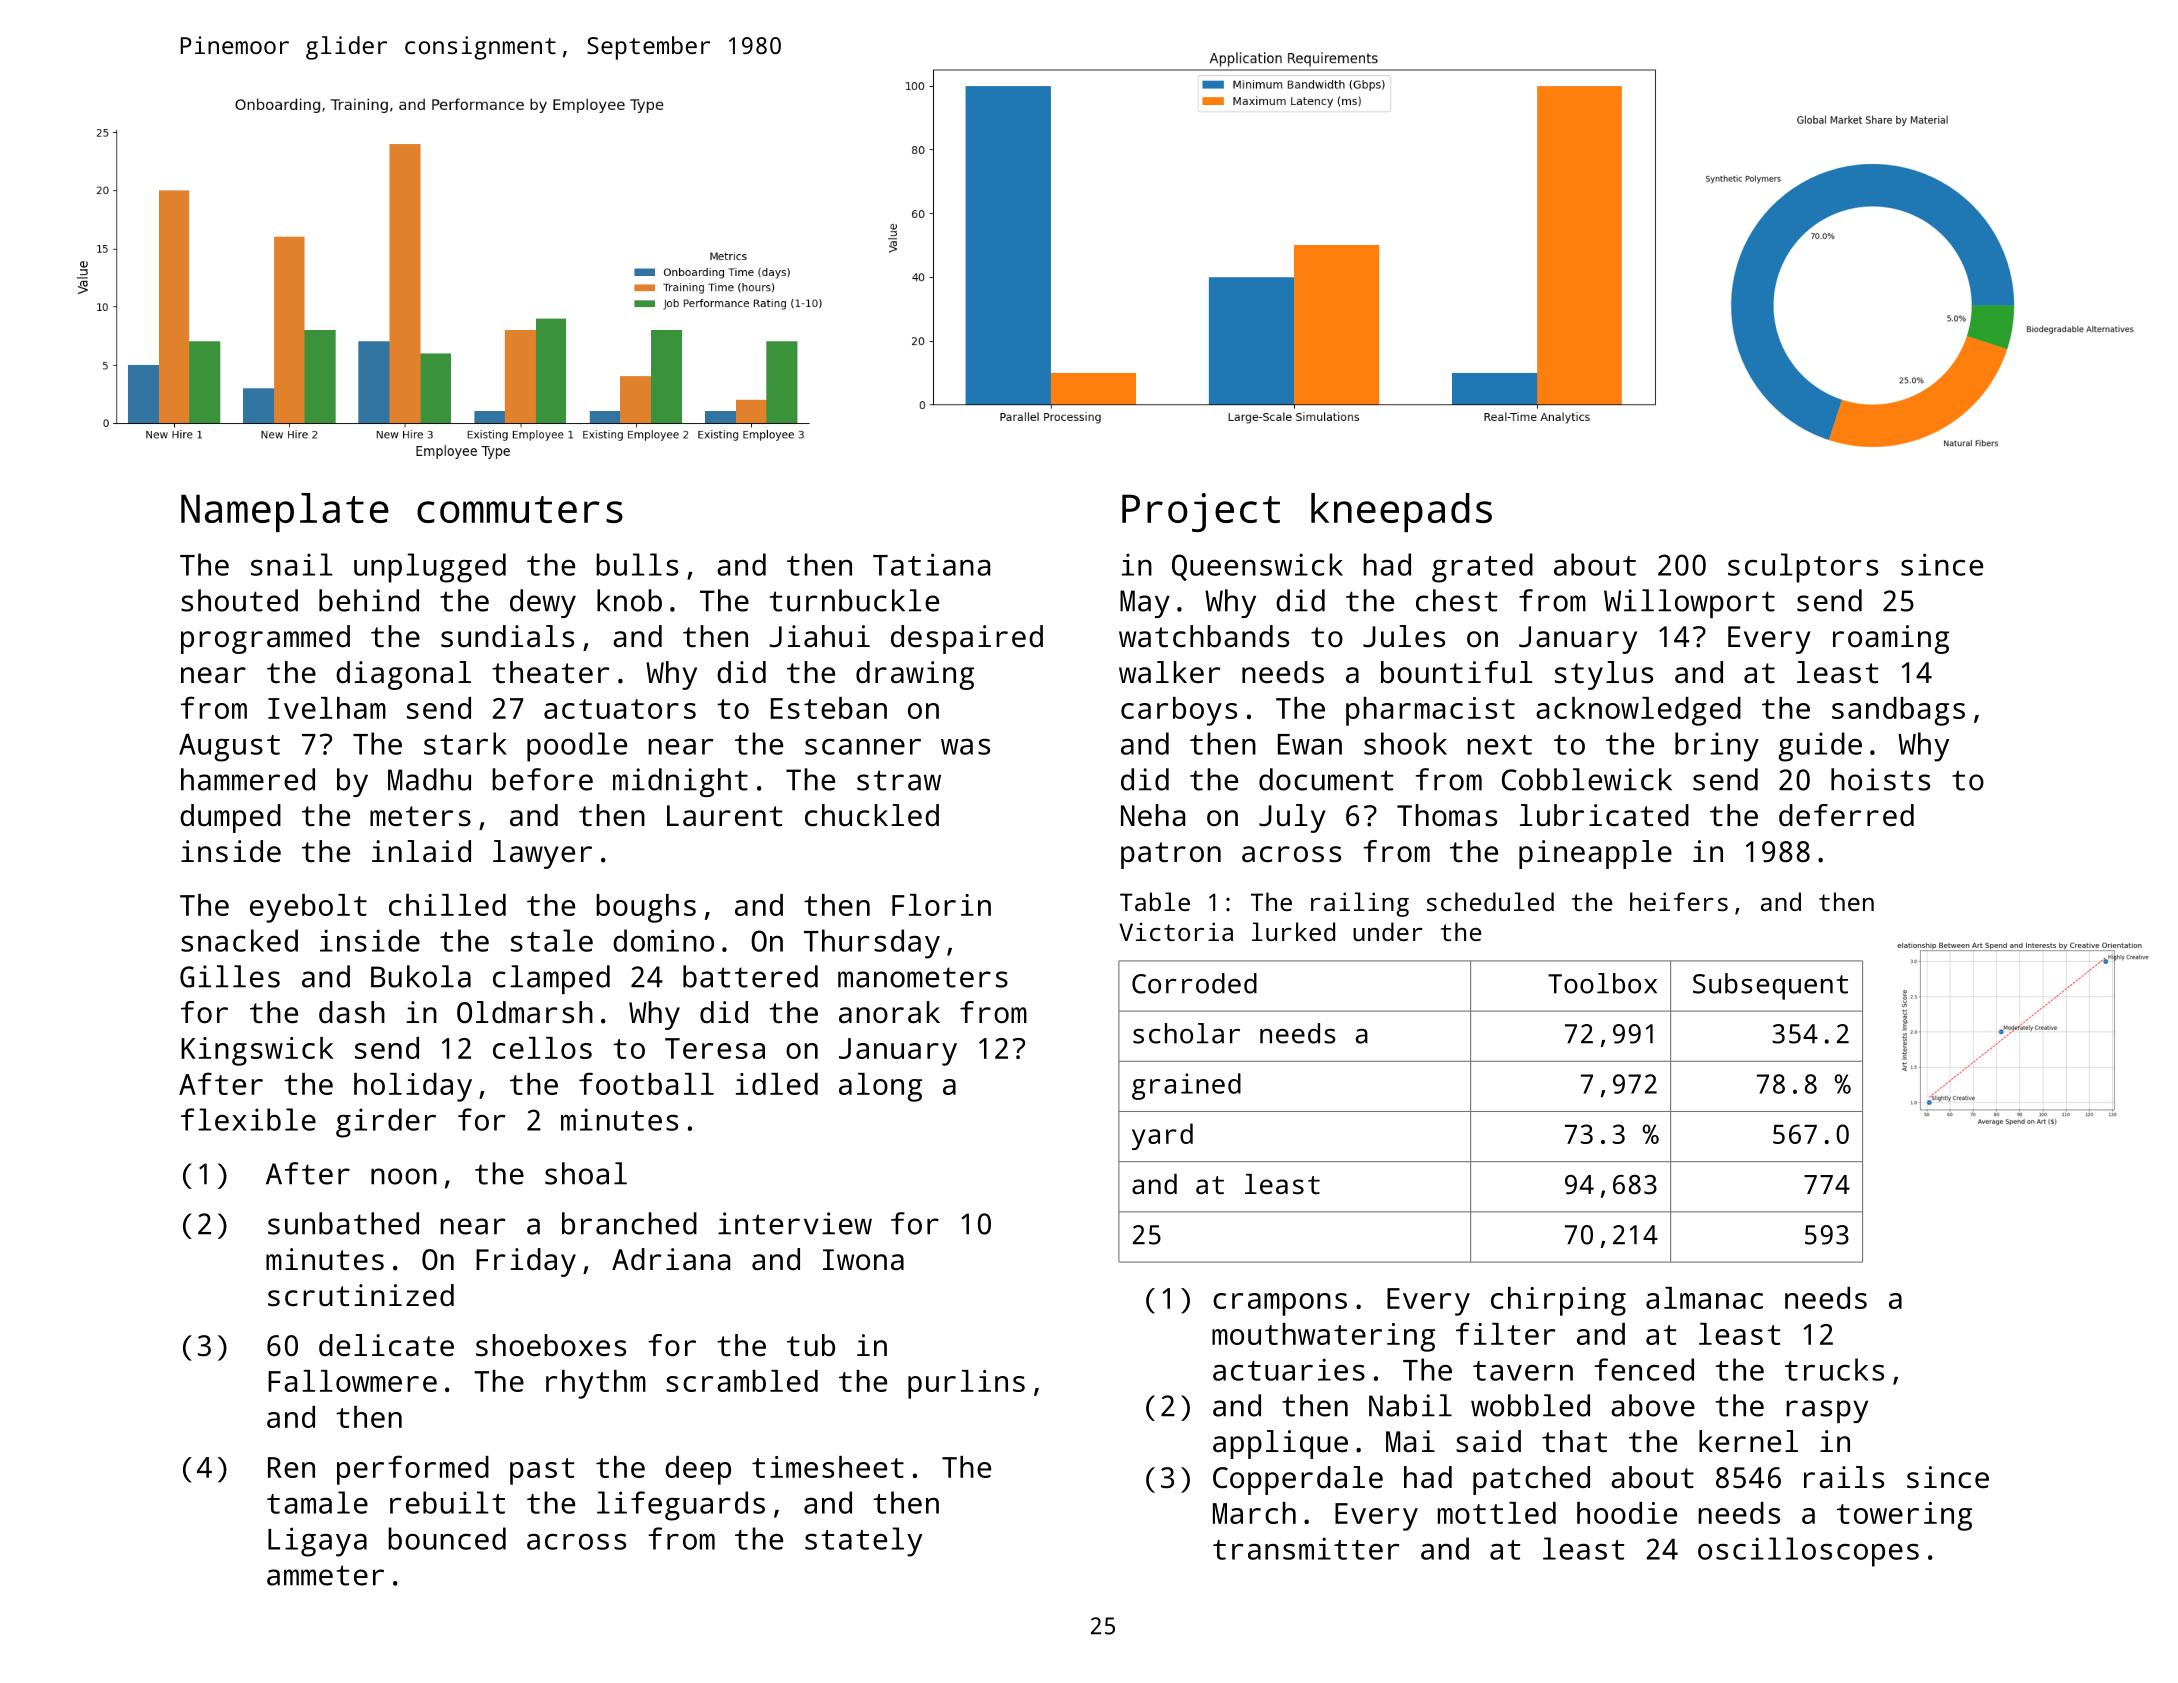 The height and width of the screenshot is (1683, 2178). What do you see at coordinates (1558, 1301) in the screenshot?
I see `chirping` at bounding box center [1558, 1301].
